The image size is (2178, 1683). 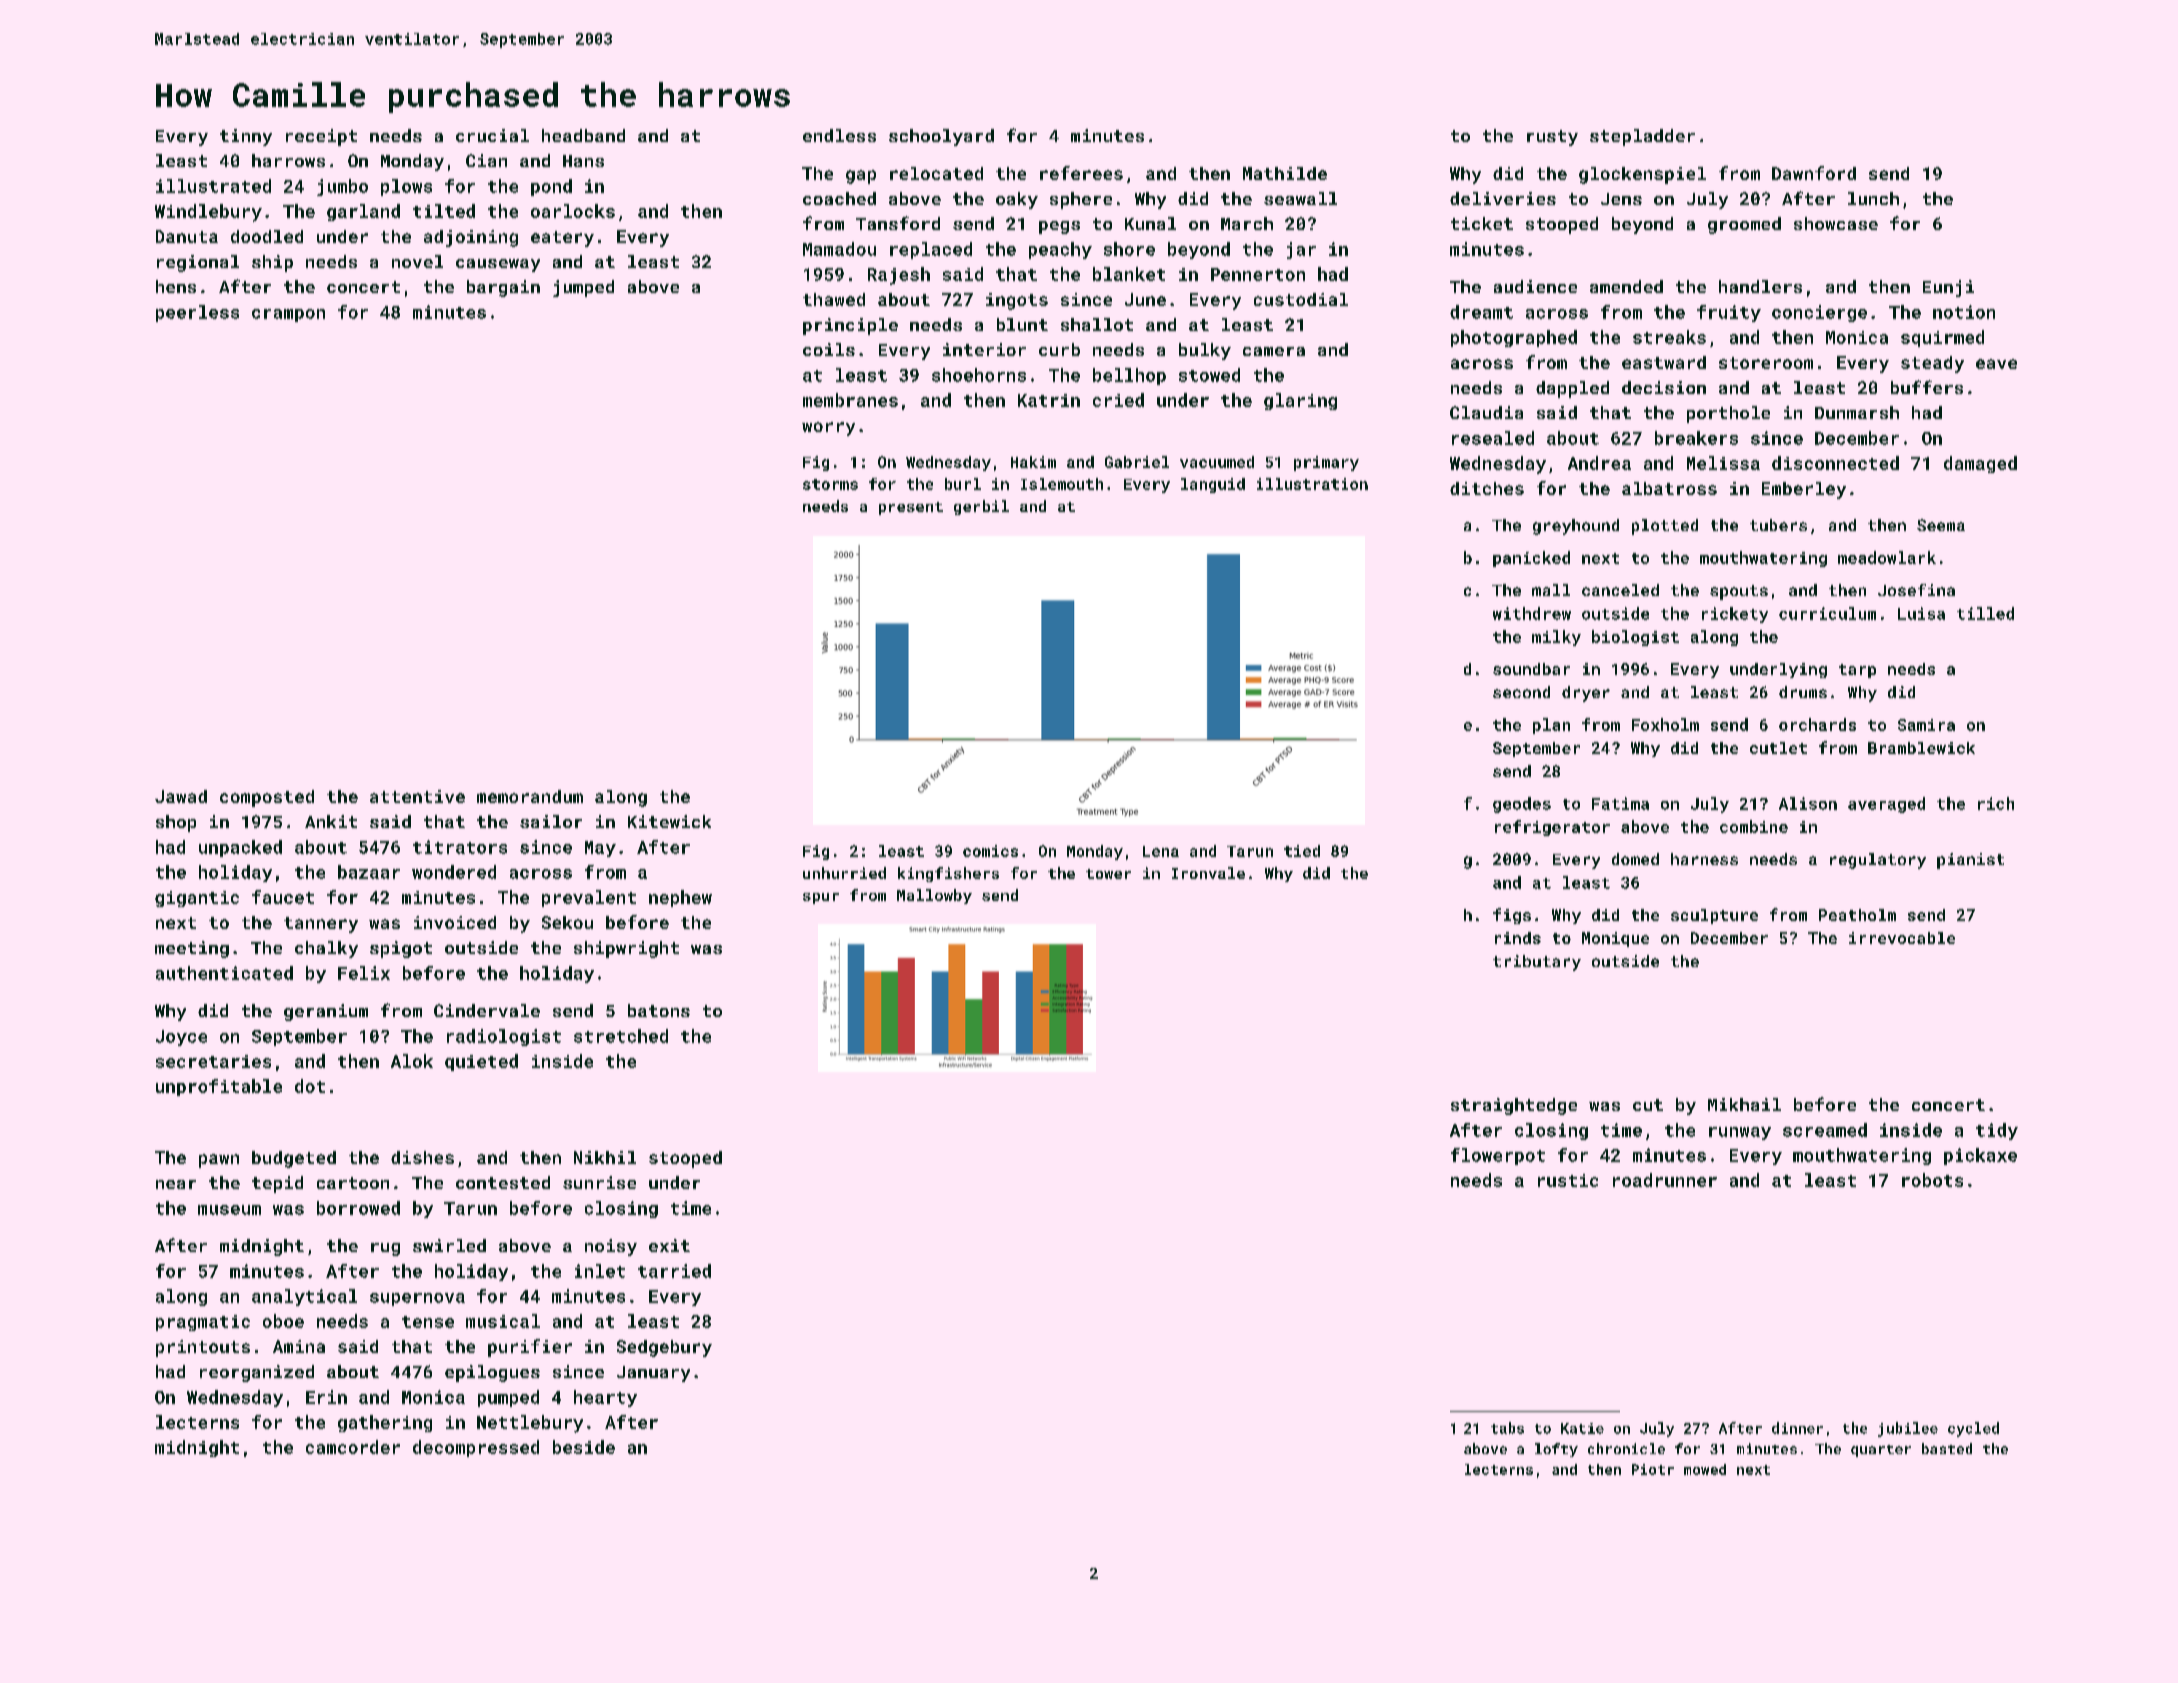 I want to click on pawn, so click(x=219, y=1161).
